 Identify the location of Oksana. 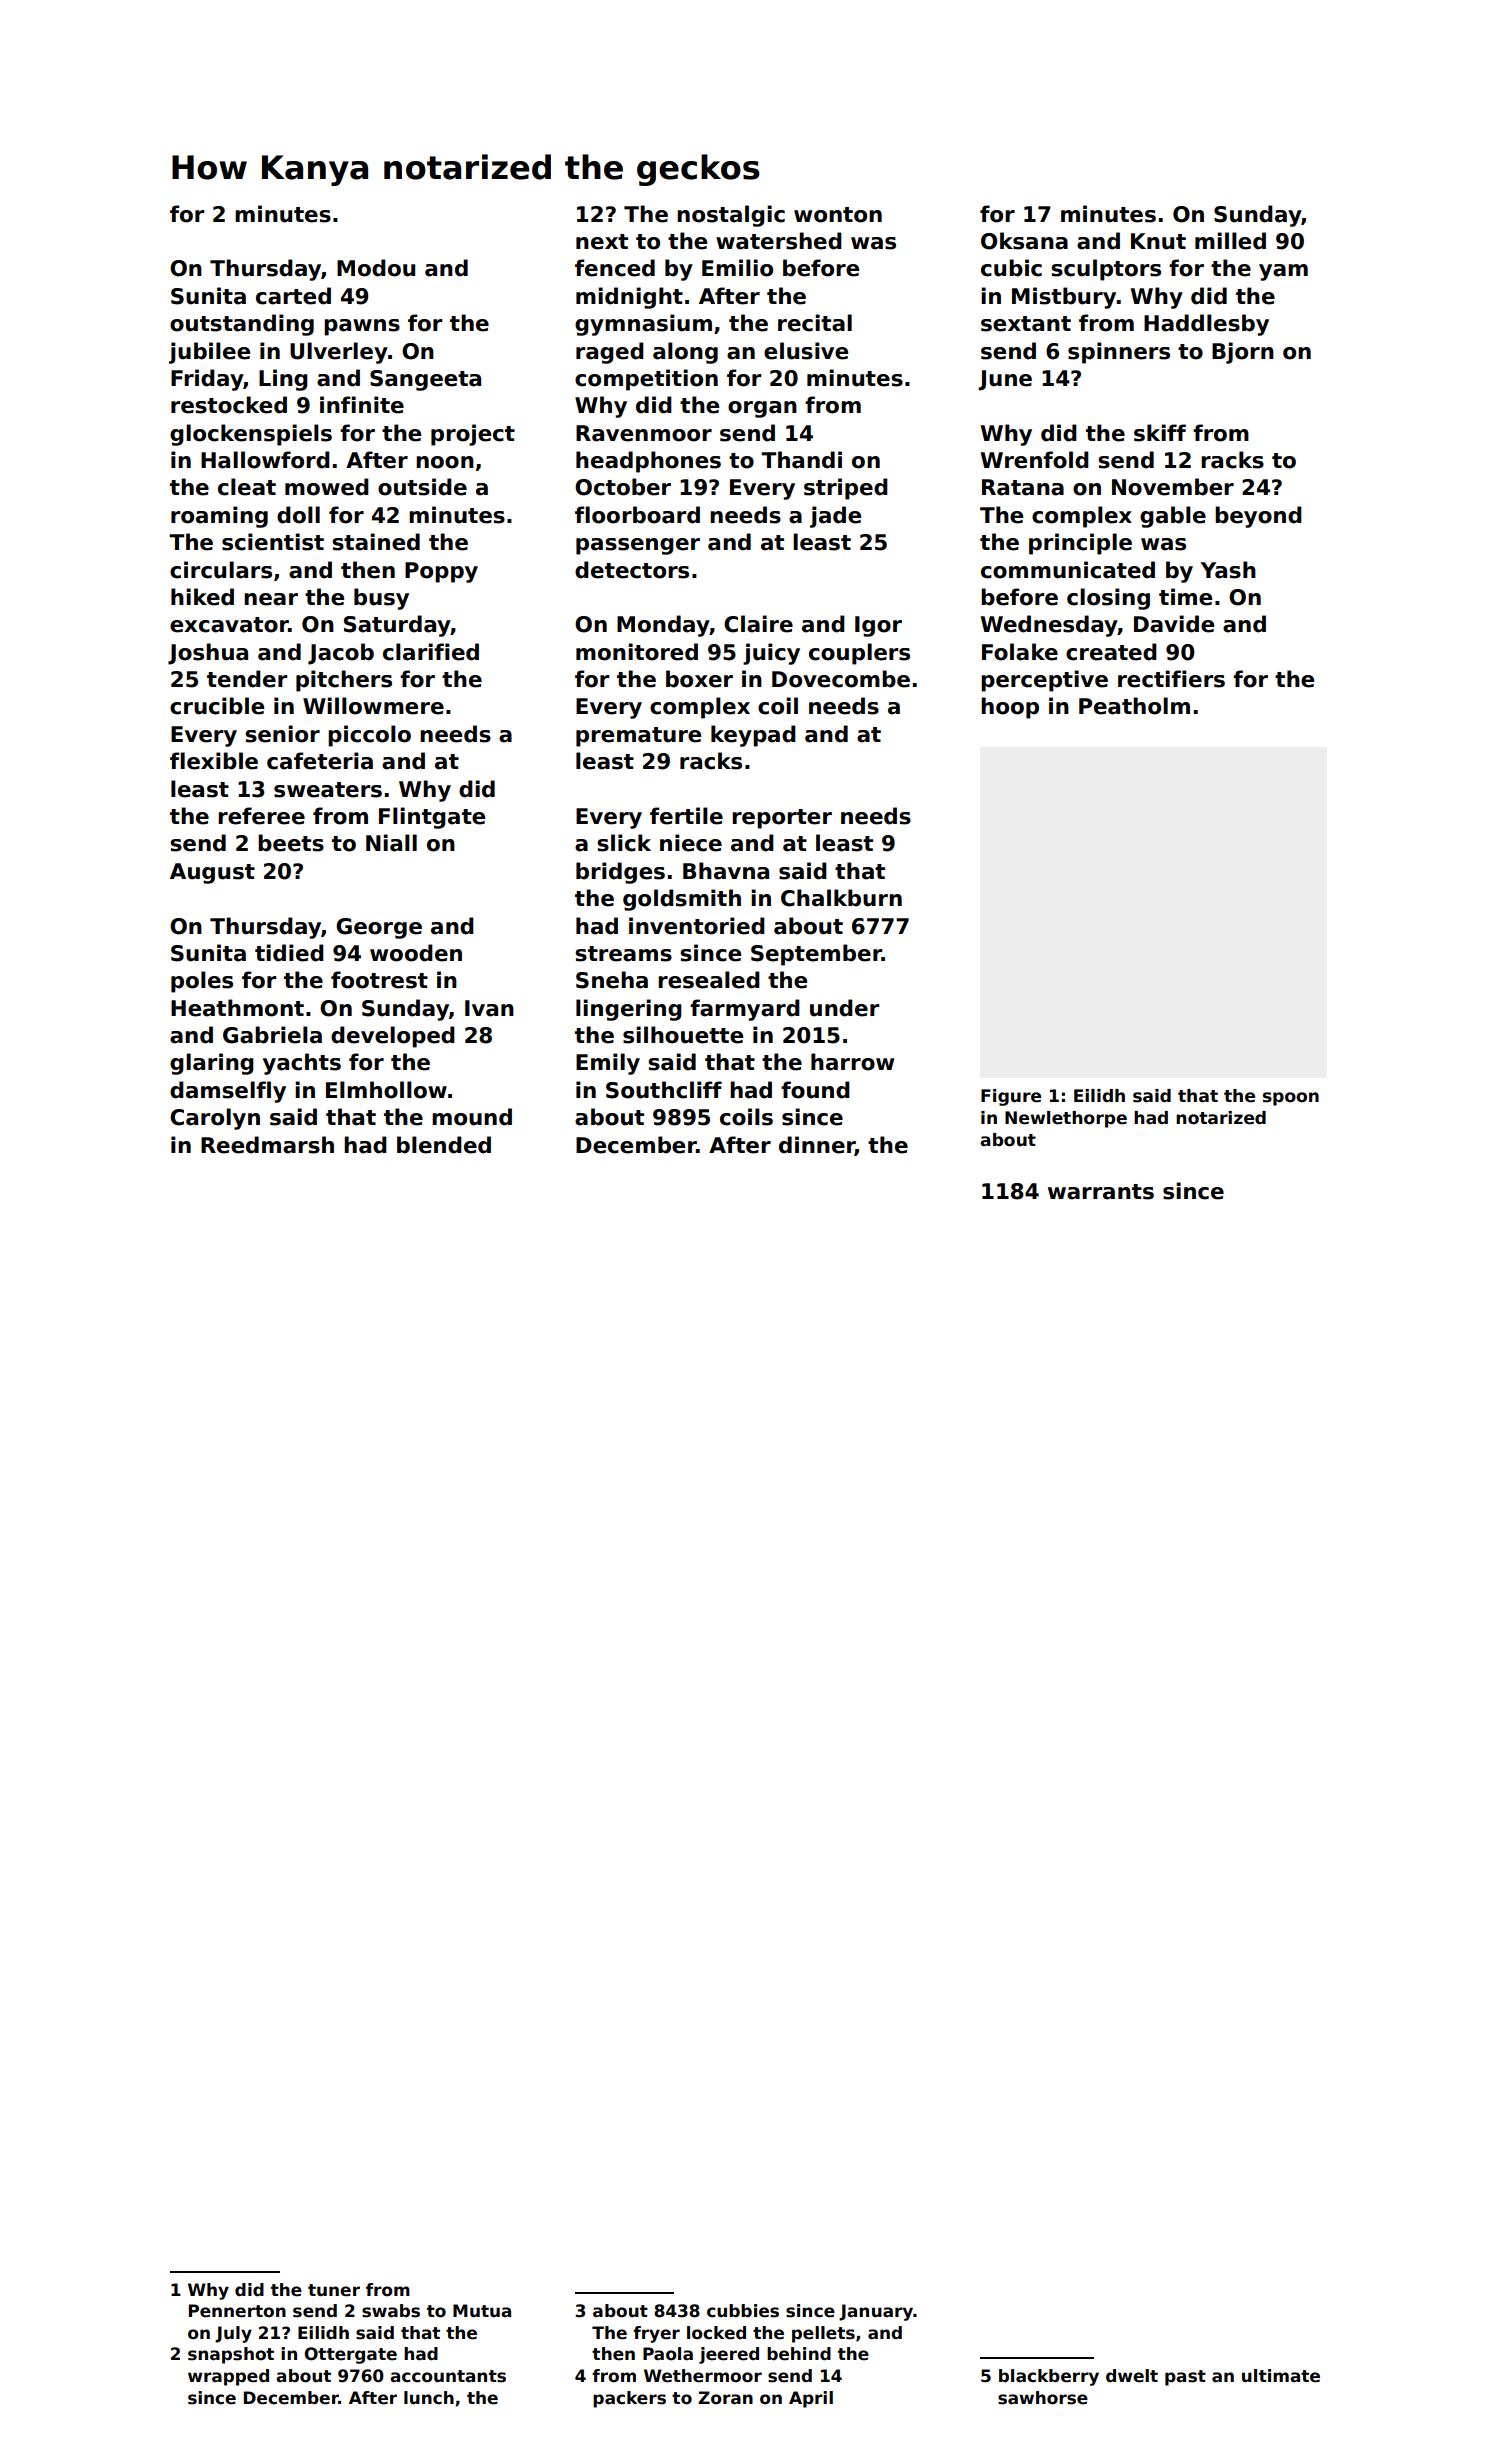
(1024, 241).
